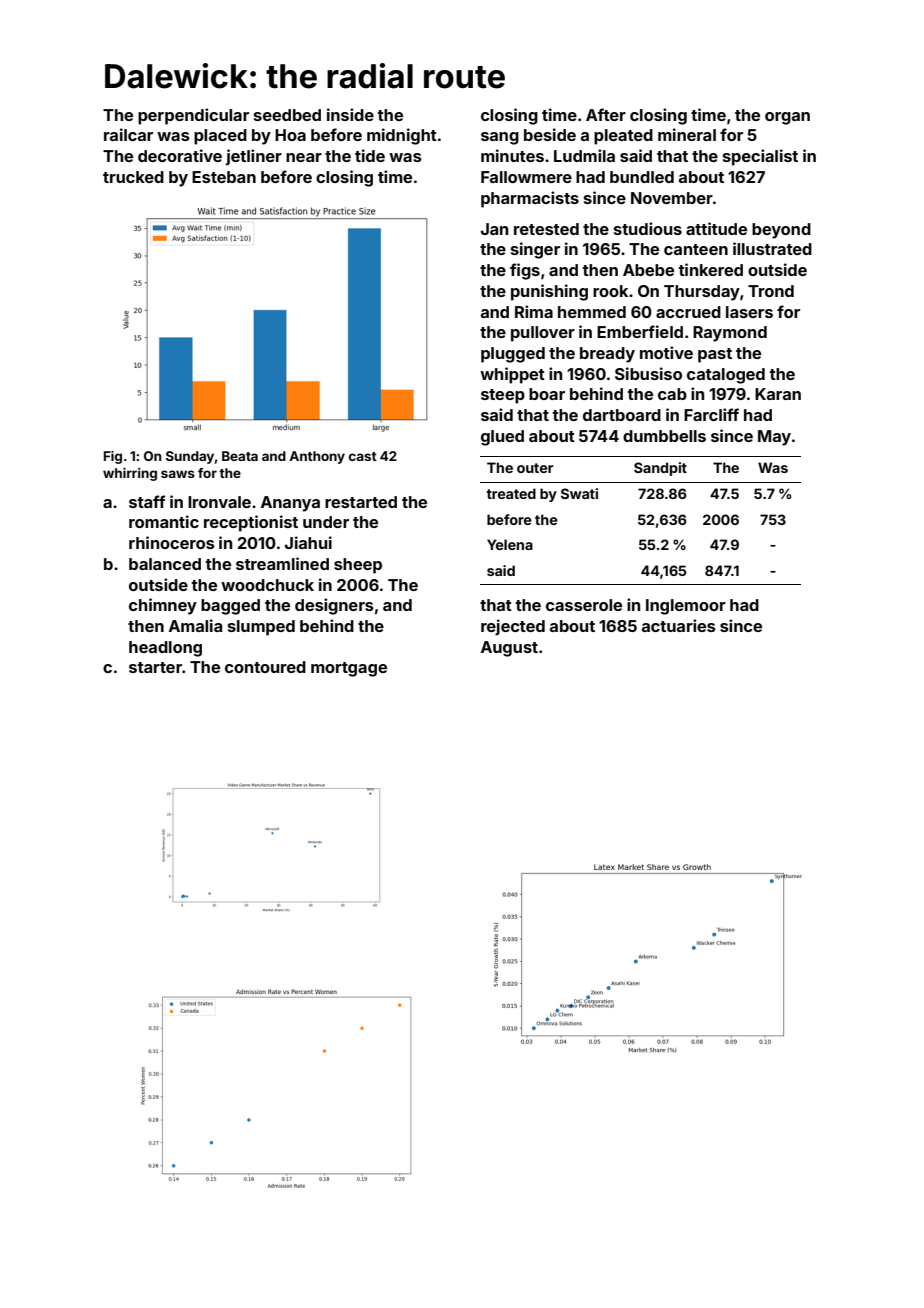 This document has width=924, height=1308. Describe the element at coordinates (363, 456) in the document. I see `cast` at that location.
